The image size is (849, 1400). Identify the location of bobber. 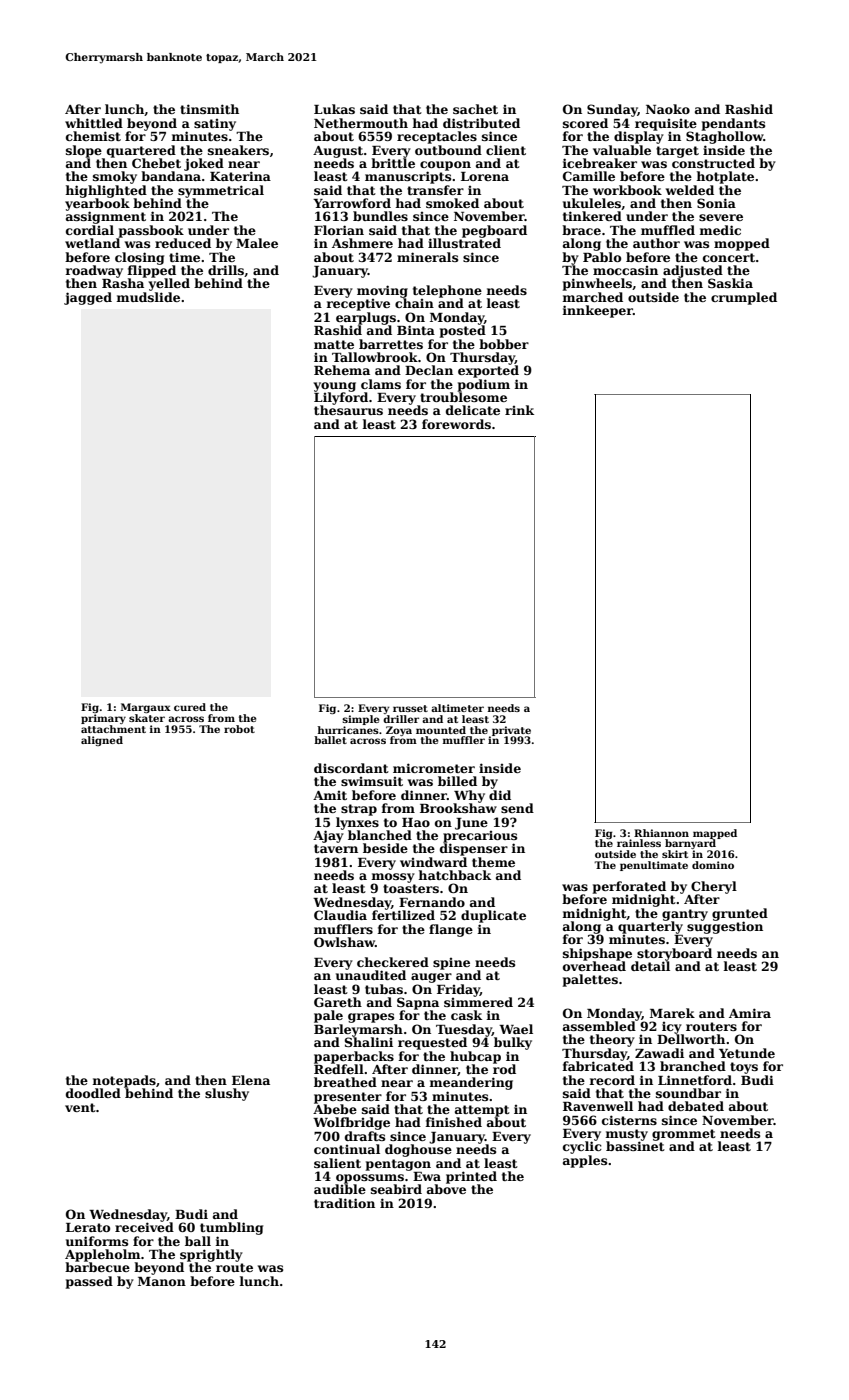
(504, 344).
